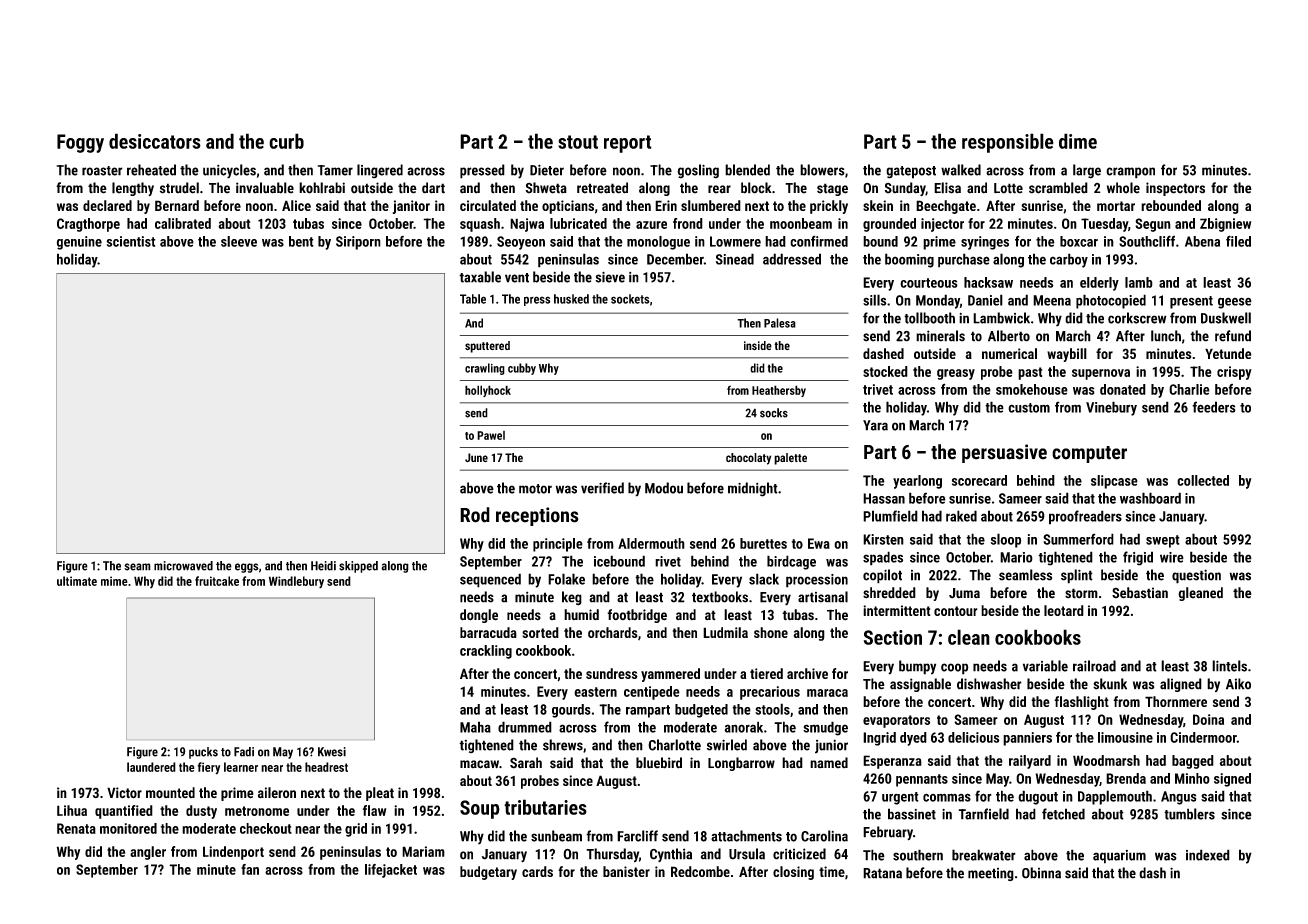 This image has width=1308, height=924. Describe the element at coordinates (1123, 389) in the image. I see `donated` at that location.
